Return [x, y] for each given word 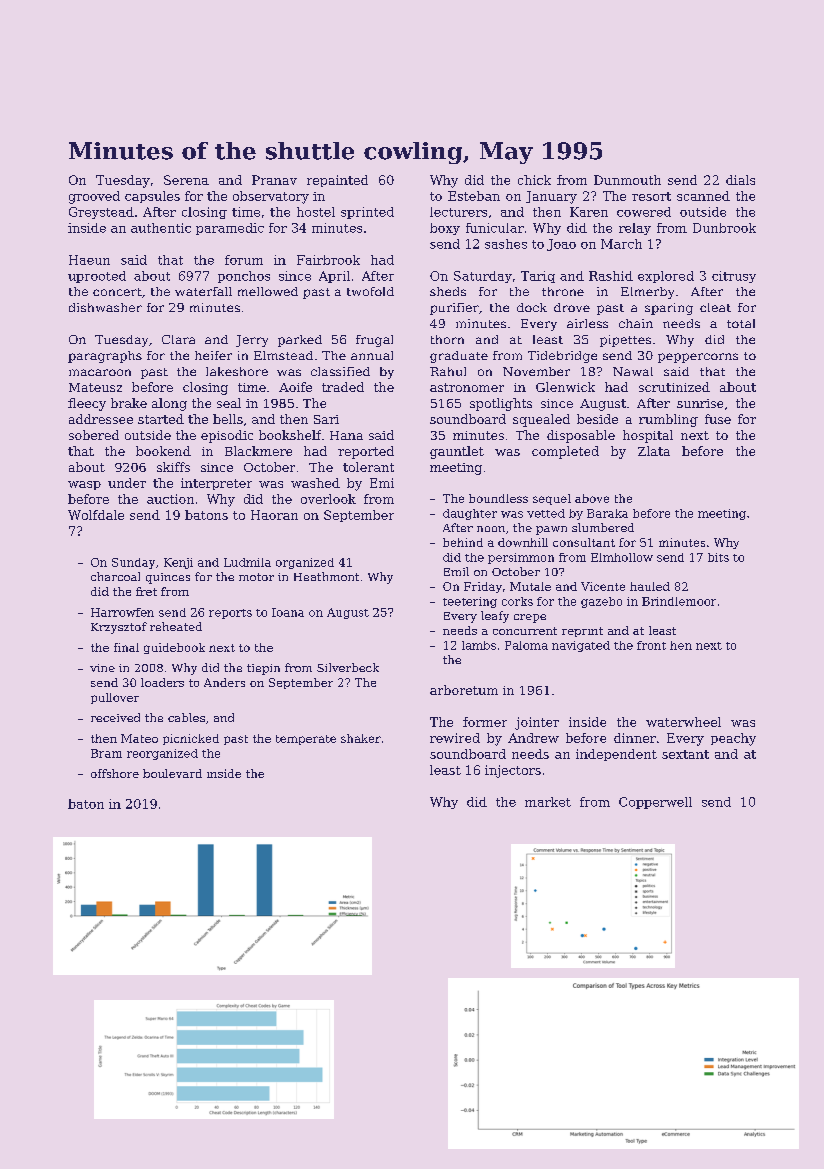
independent [616, 755]
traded [343, 387]
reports [230, 614]
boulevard [172, 773]
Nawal [633, 371]
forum [244, 260]
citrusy [734, 277]
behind [463, 542]
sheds [448, 291]
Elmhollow [622, 557]
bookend [163, 451]
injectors [513, 771]
